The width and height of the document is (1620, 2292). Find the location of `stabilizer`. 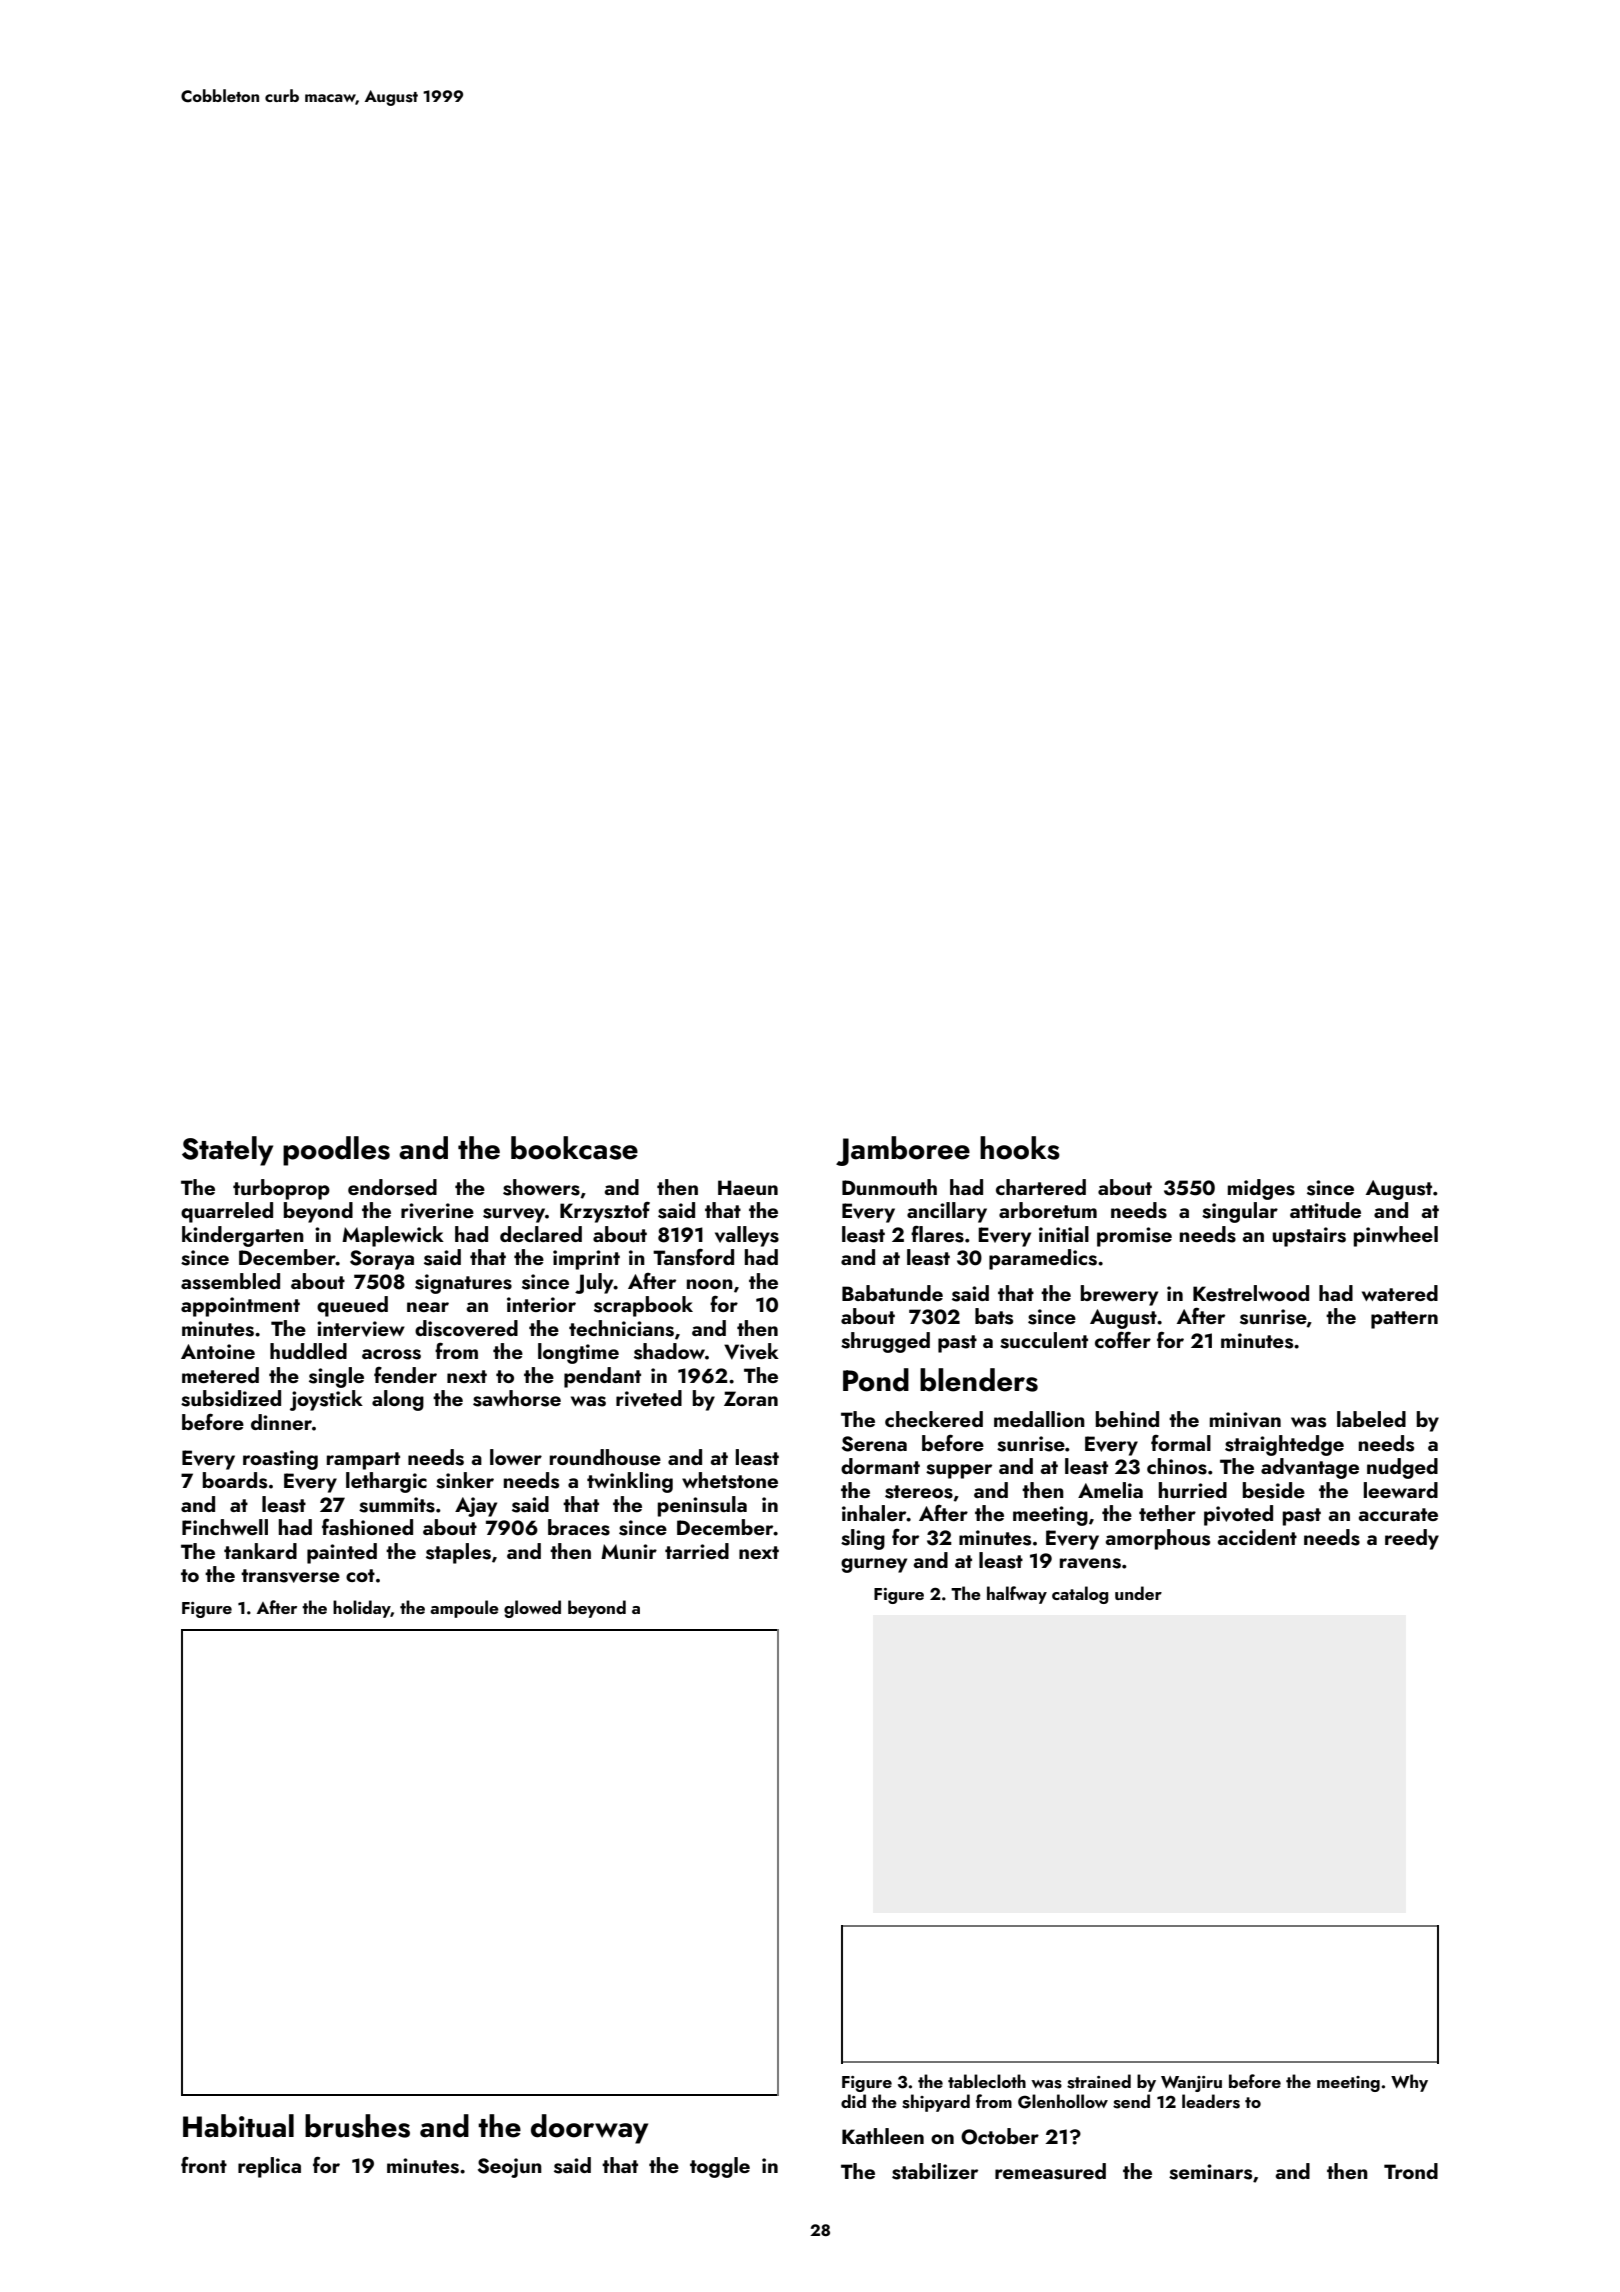

stabilizer is located at coordinates (935, 2171).
